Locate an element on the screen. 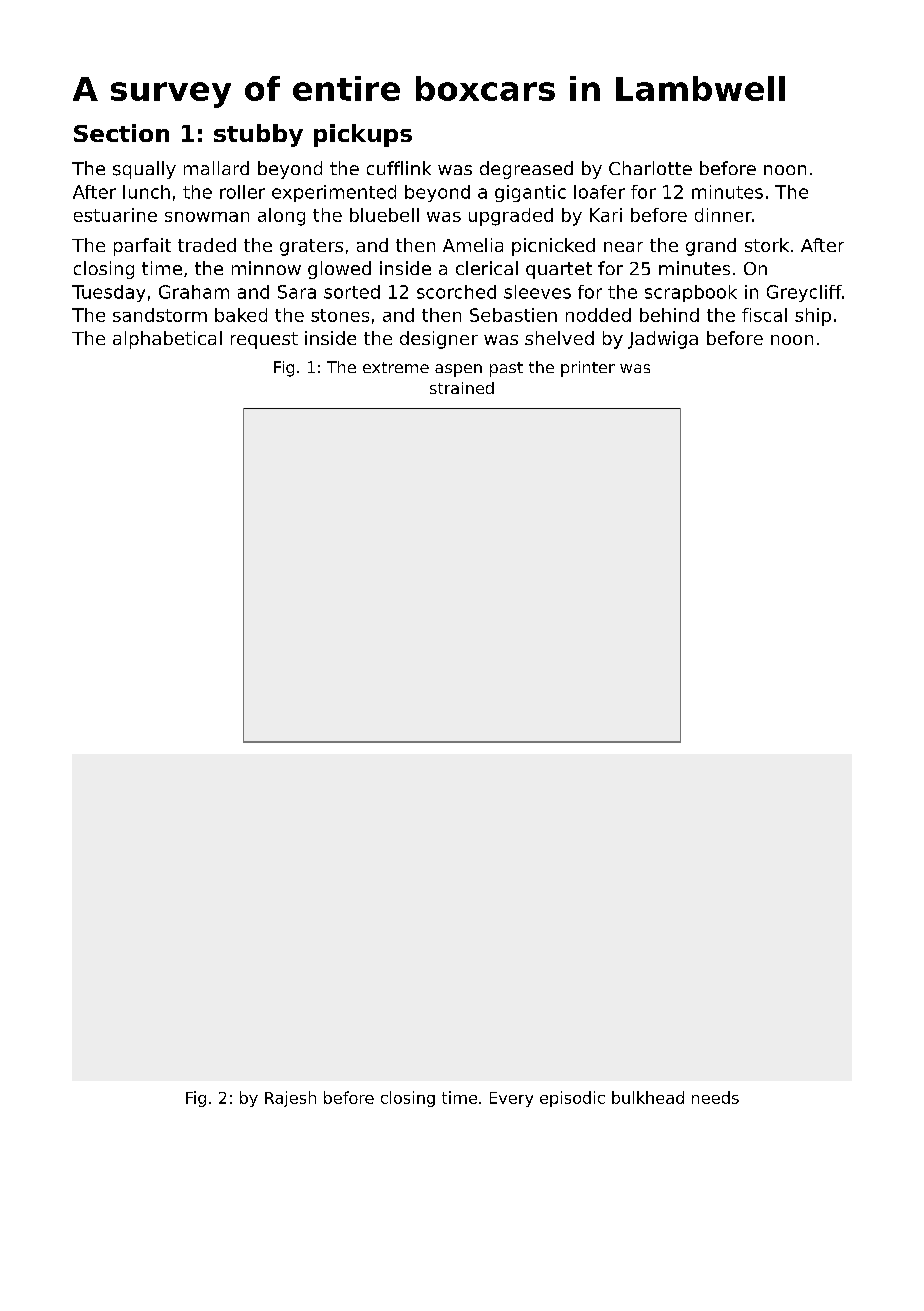 This screenshot has height=1311, width=924. pickups is located at coordinates (363, 135).
